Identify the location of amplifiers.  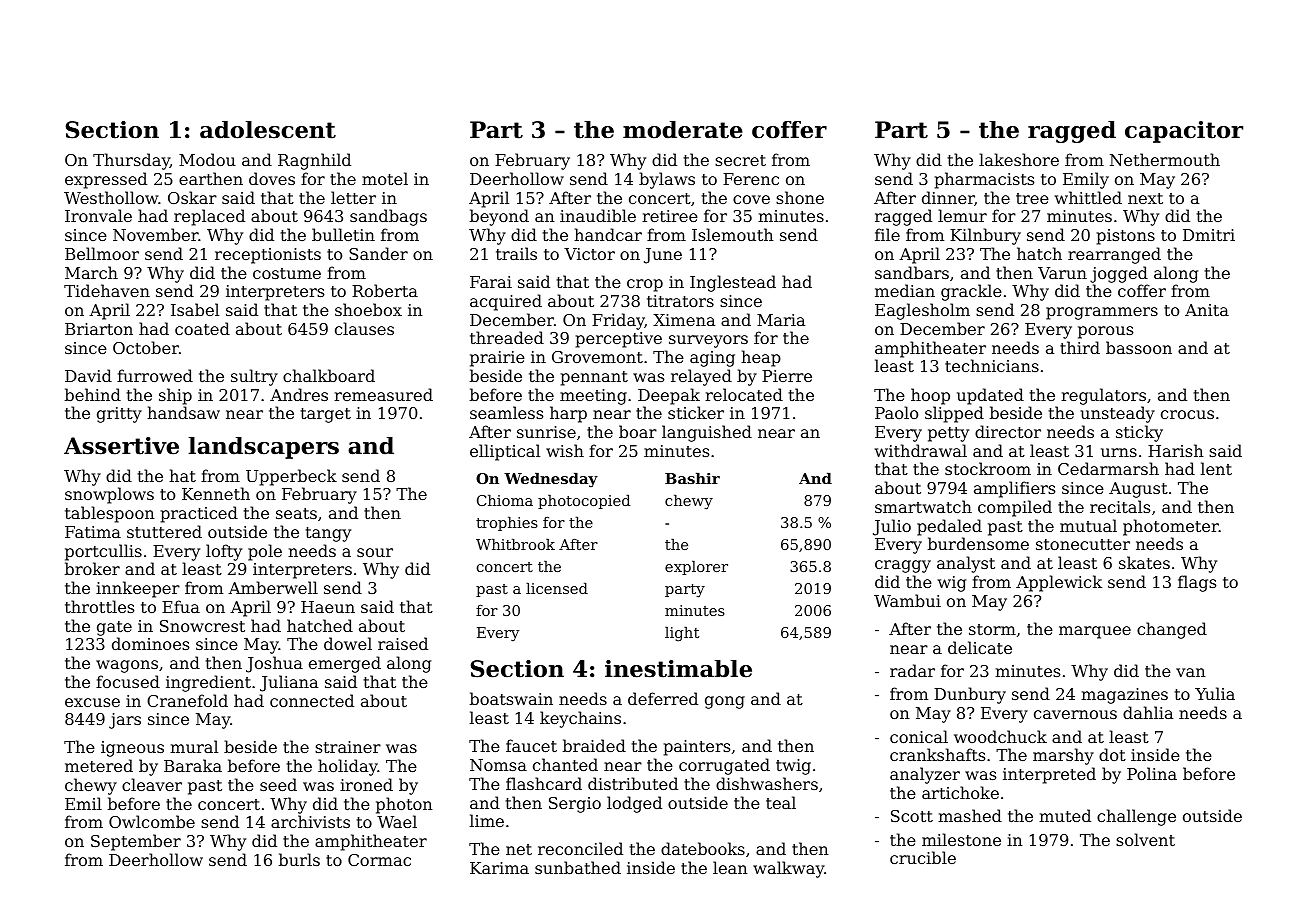
(1014, 489).
